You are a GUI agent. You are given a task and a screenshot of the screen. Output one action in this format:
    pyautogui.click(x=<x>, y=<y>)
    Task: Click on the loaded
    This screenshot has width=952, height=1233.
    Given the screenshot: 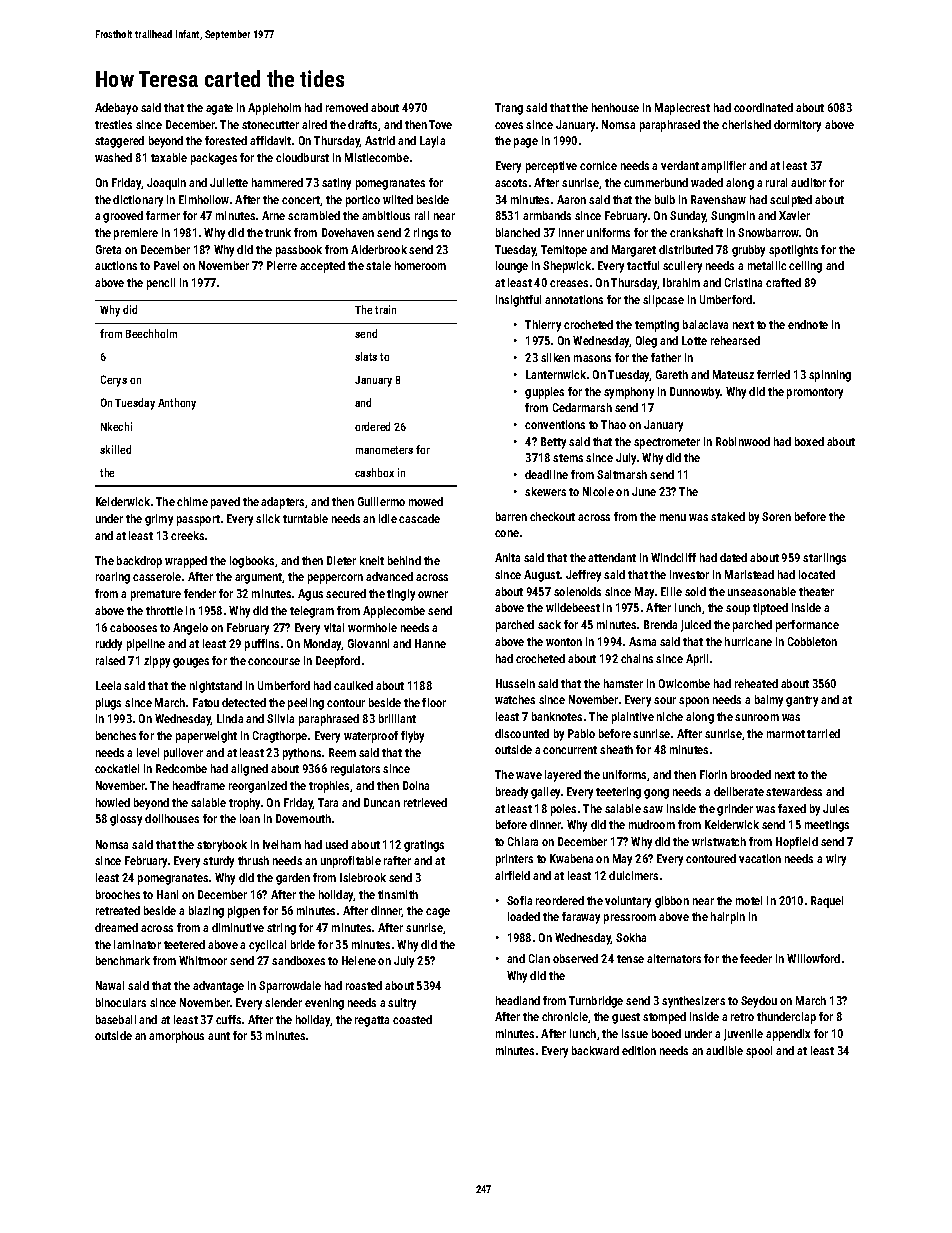 What is the action you would take?
    pyautogui.click(x=524, y=916)
